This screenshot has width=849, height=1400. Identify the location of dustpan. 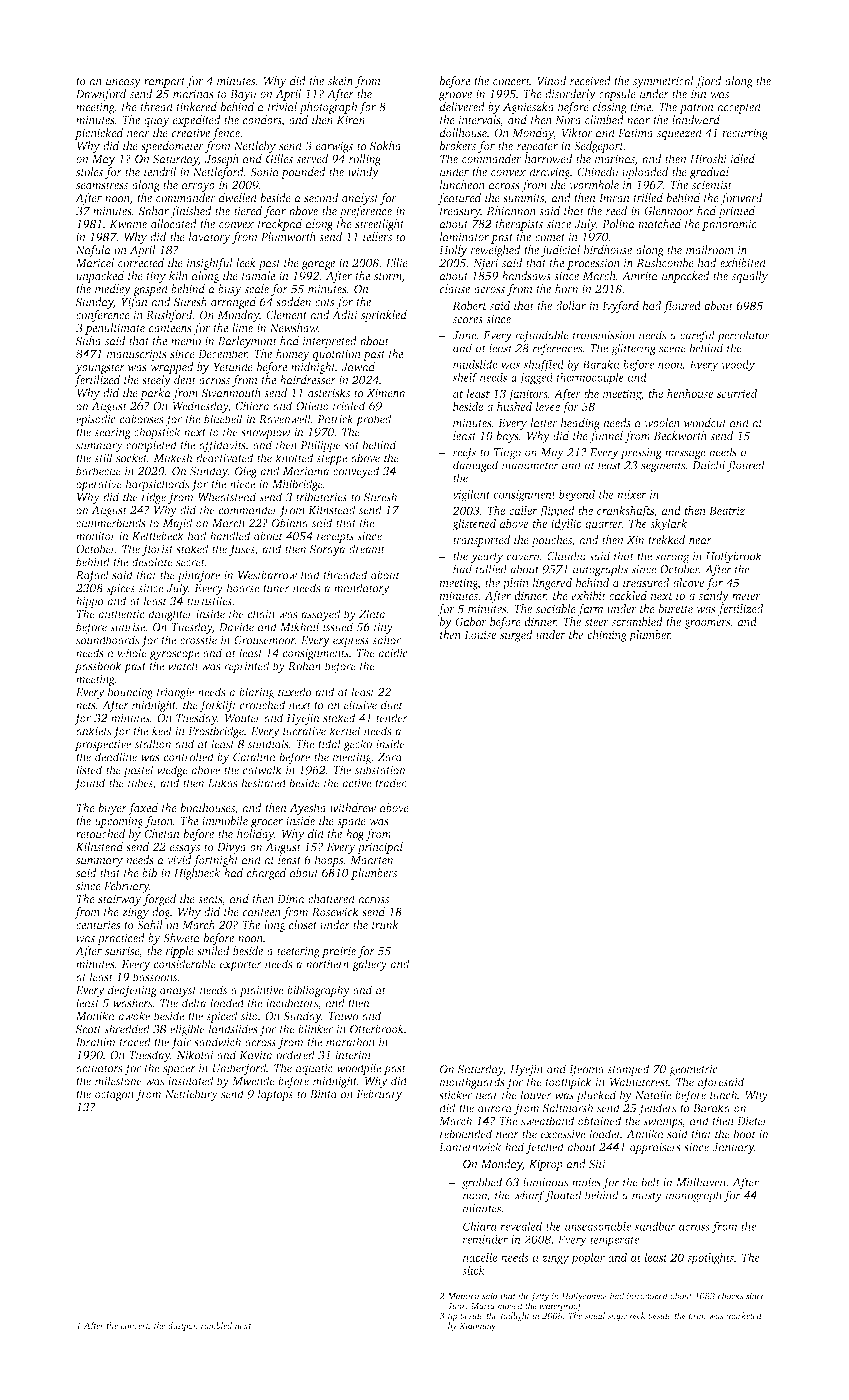
(183, 1326).
